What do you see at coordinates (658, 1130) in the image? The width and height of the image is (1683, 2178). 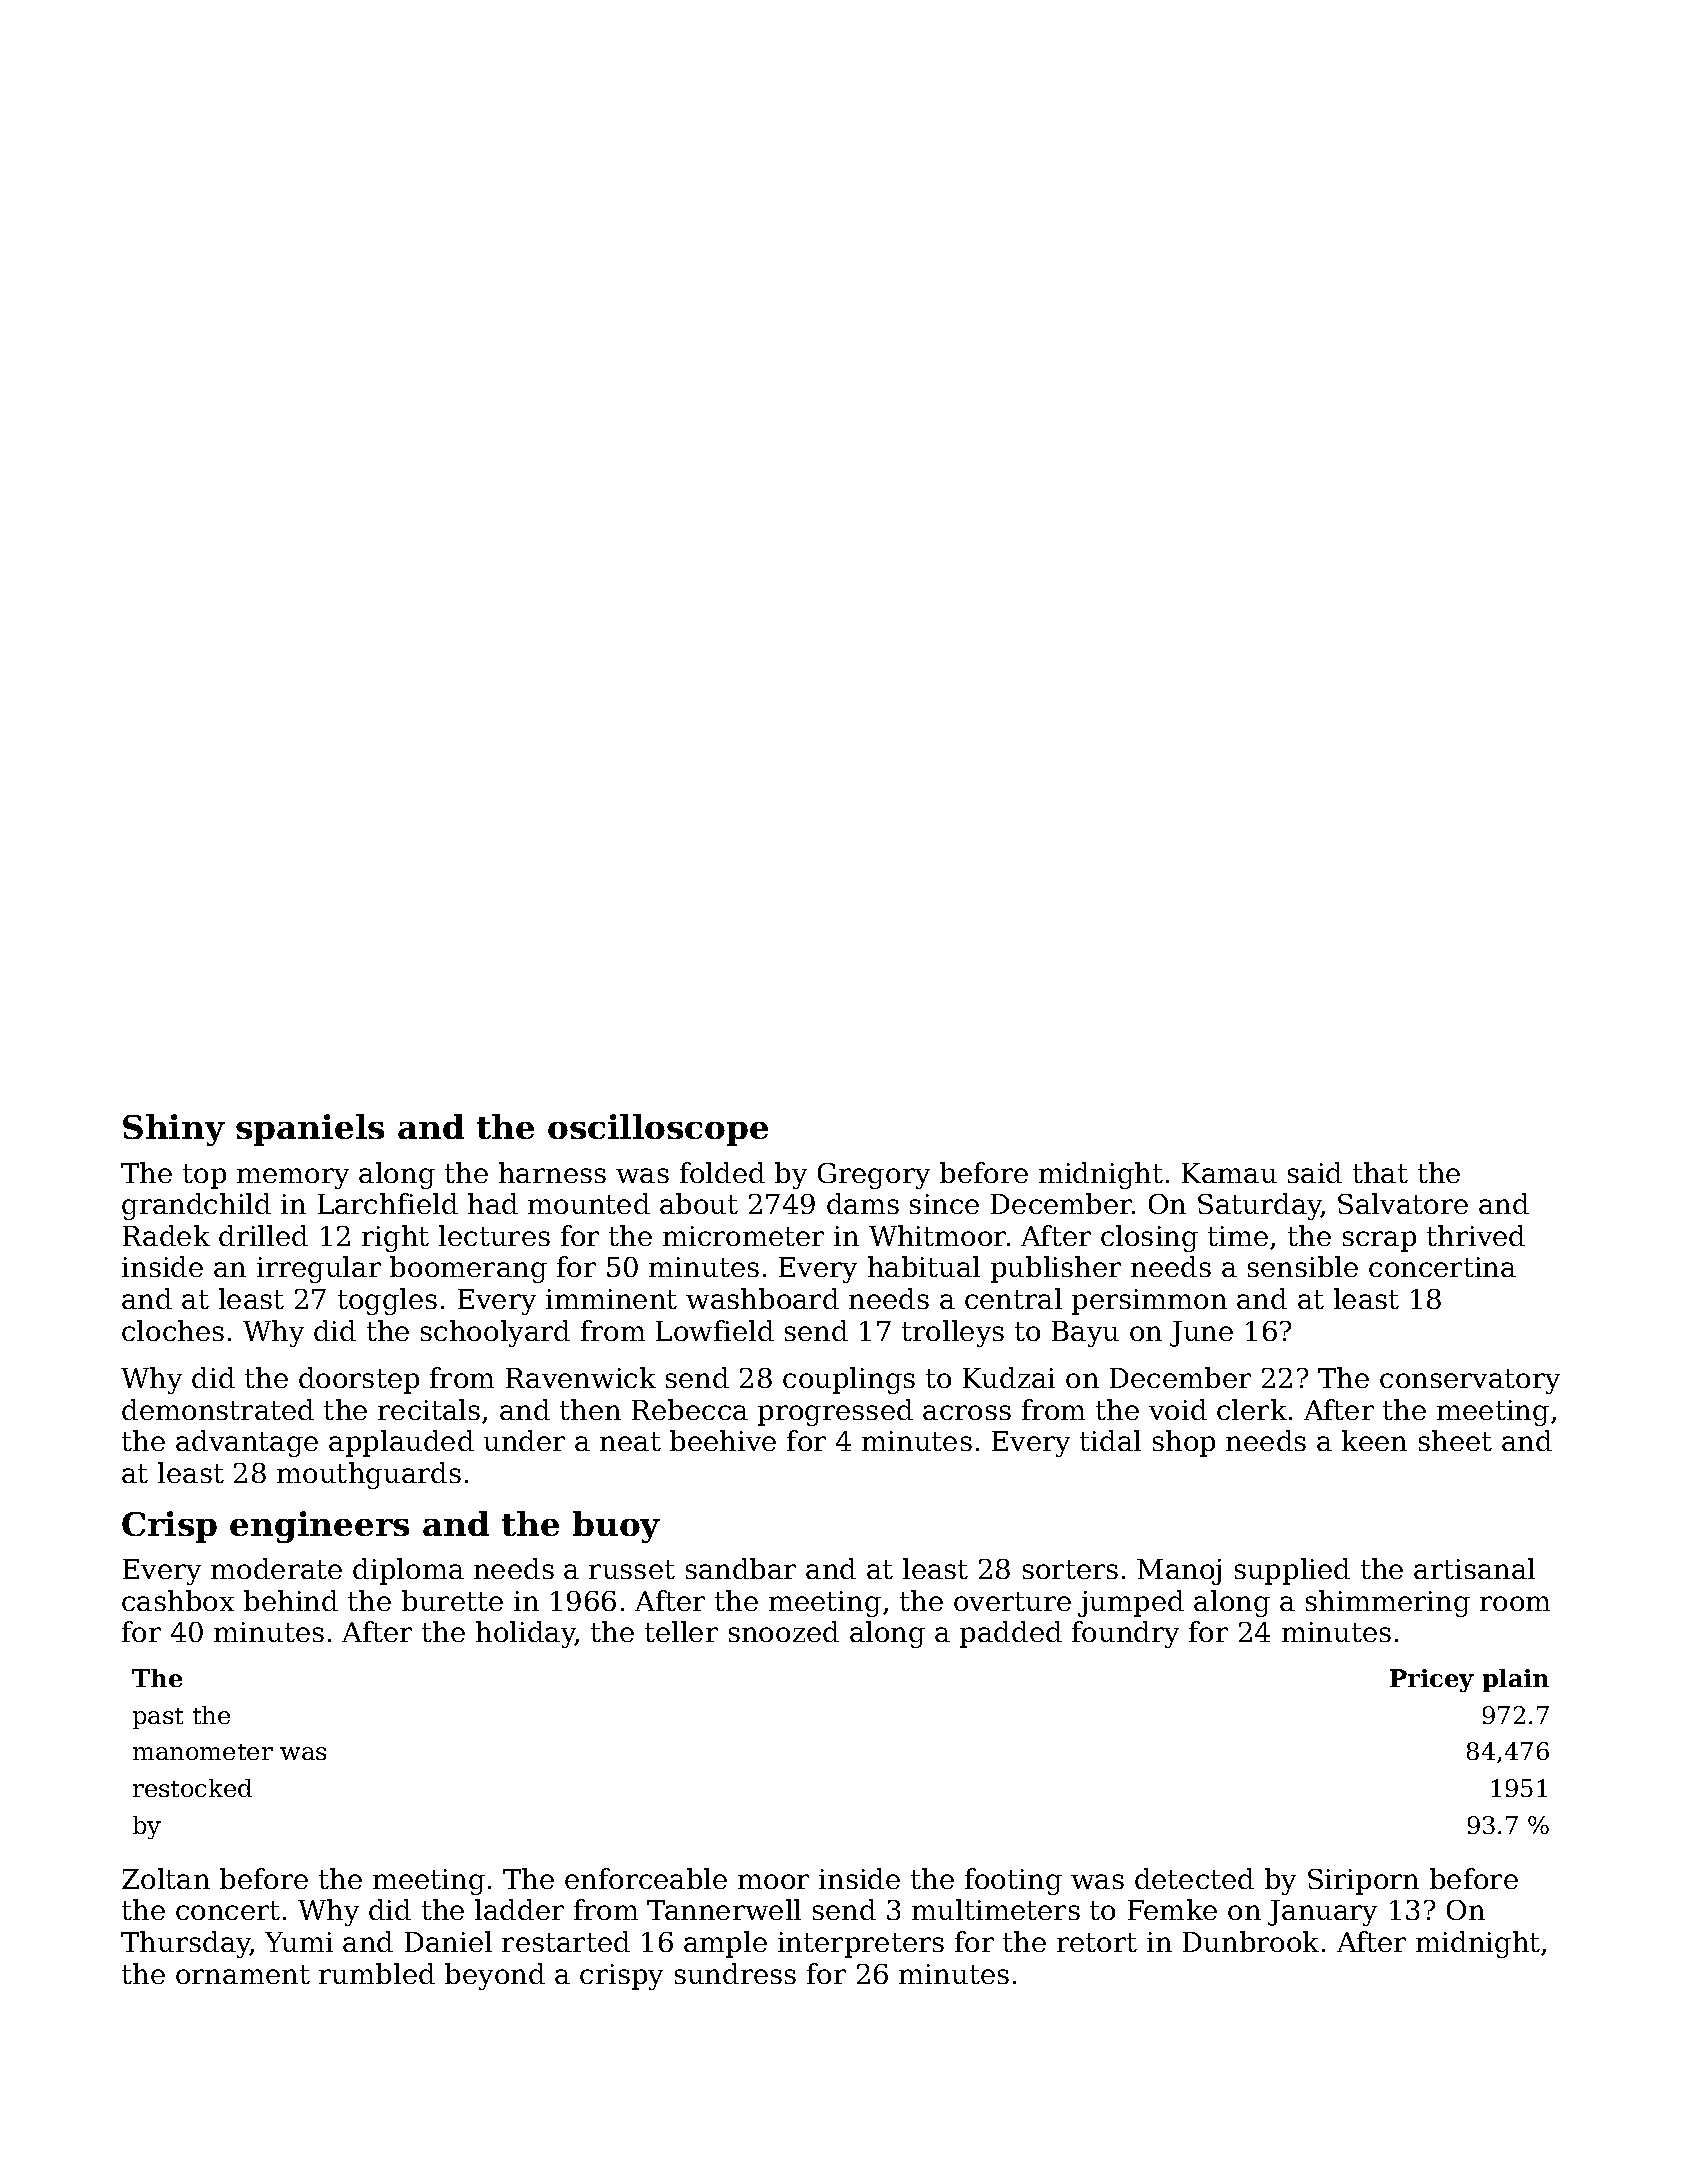 I see `oscilloscope` at bounding box center [658, 1130].
